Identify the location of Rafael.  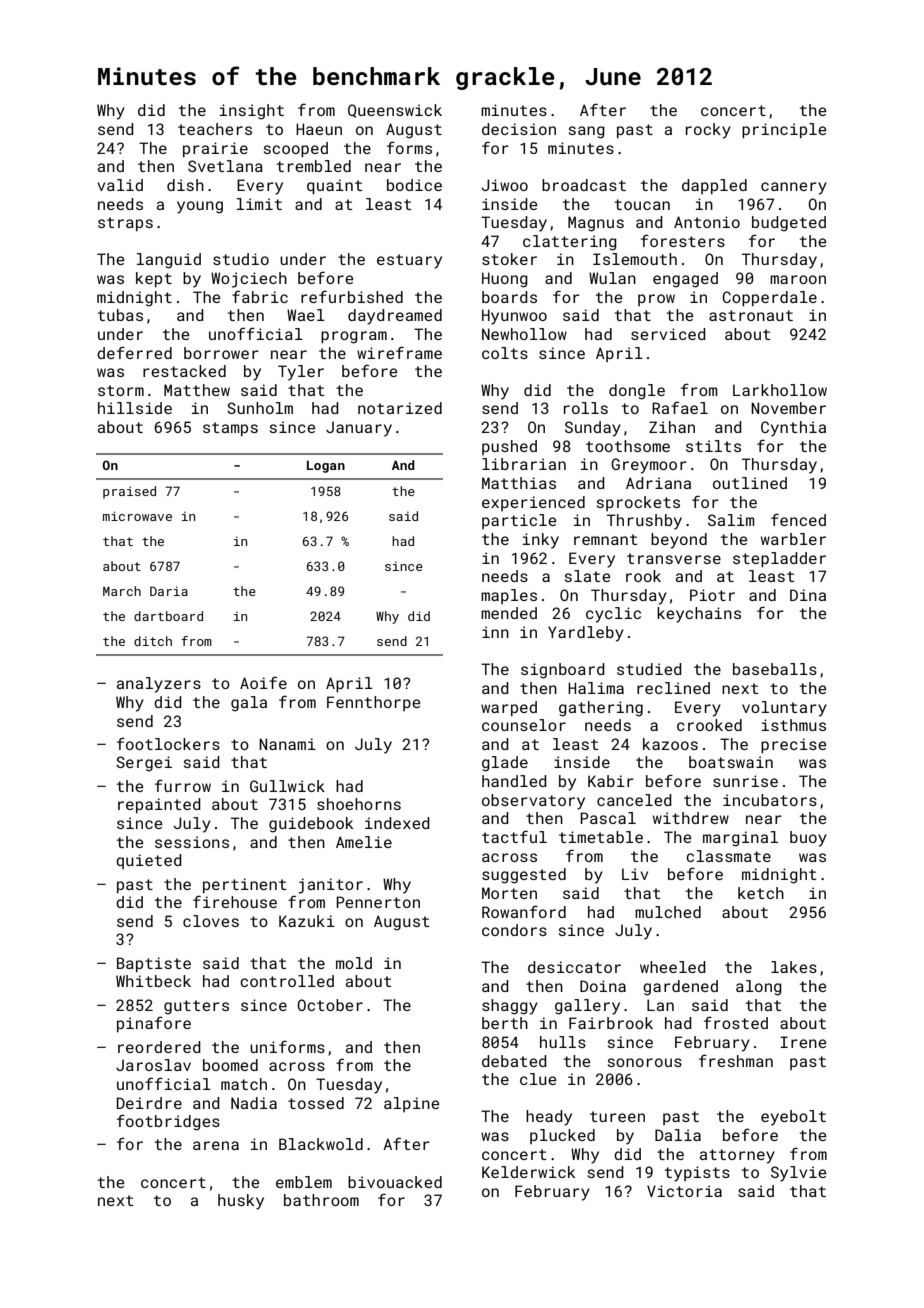
(680, 407).
